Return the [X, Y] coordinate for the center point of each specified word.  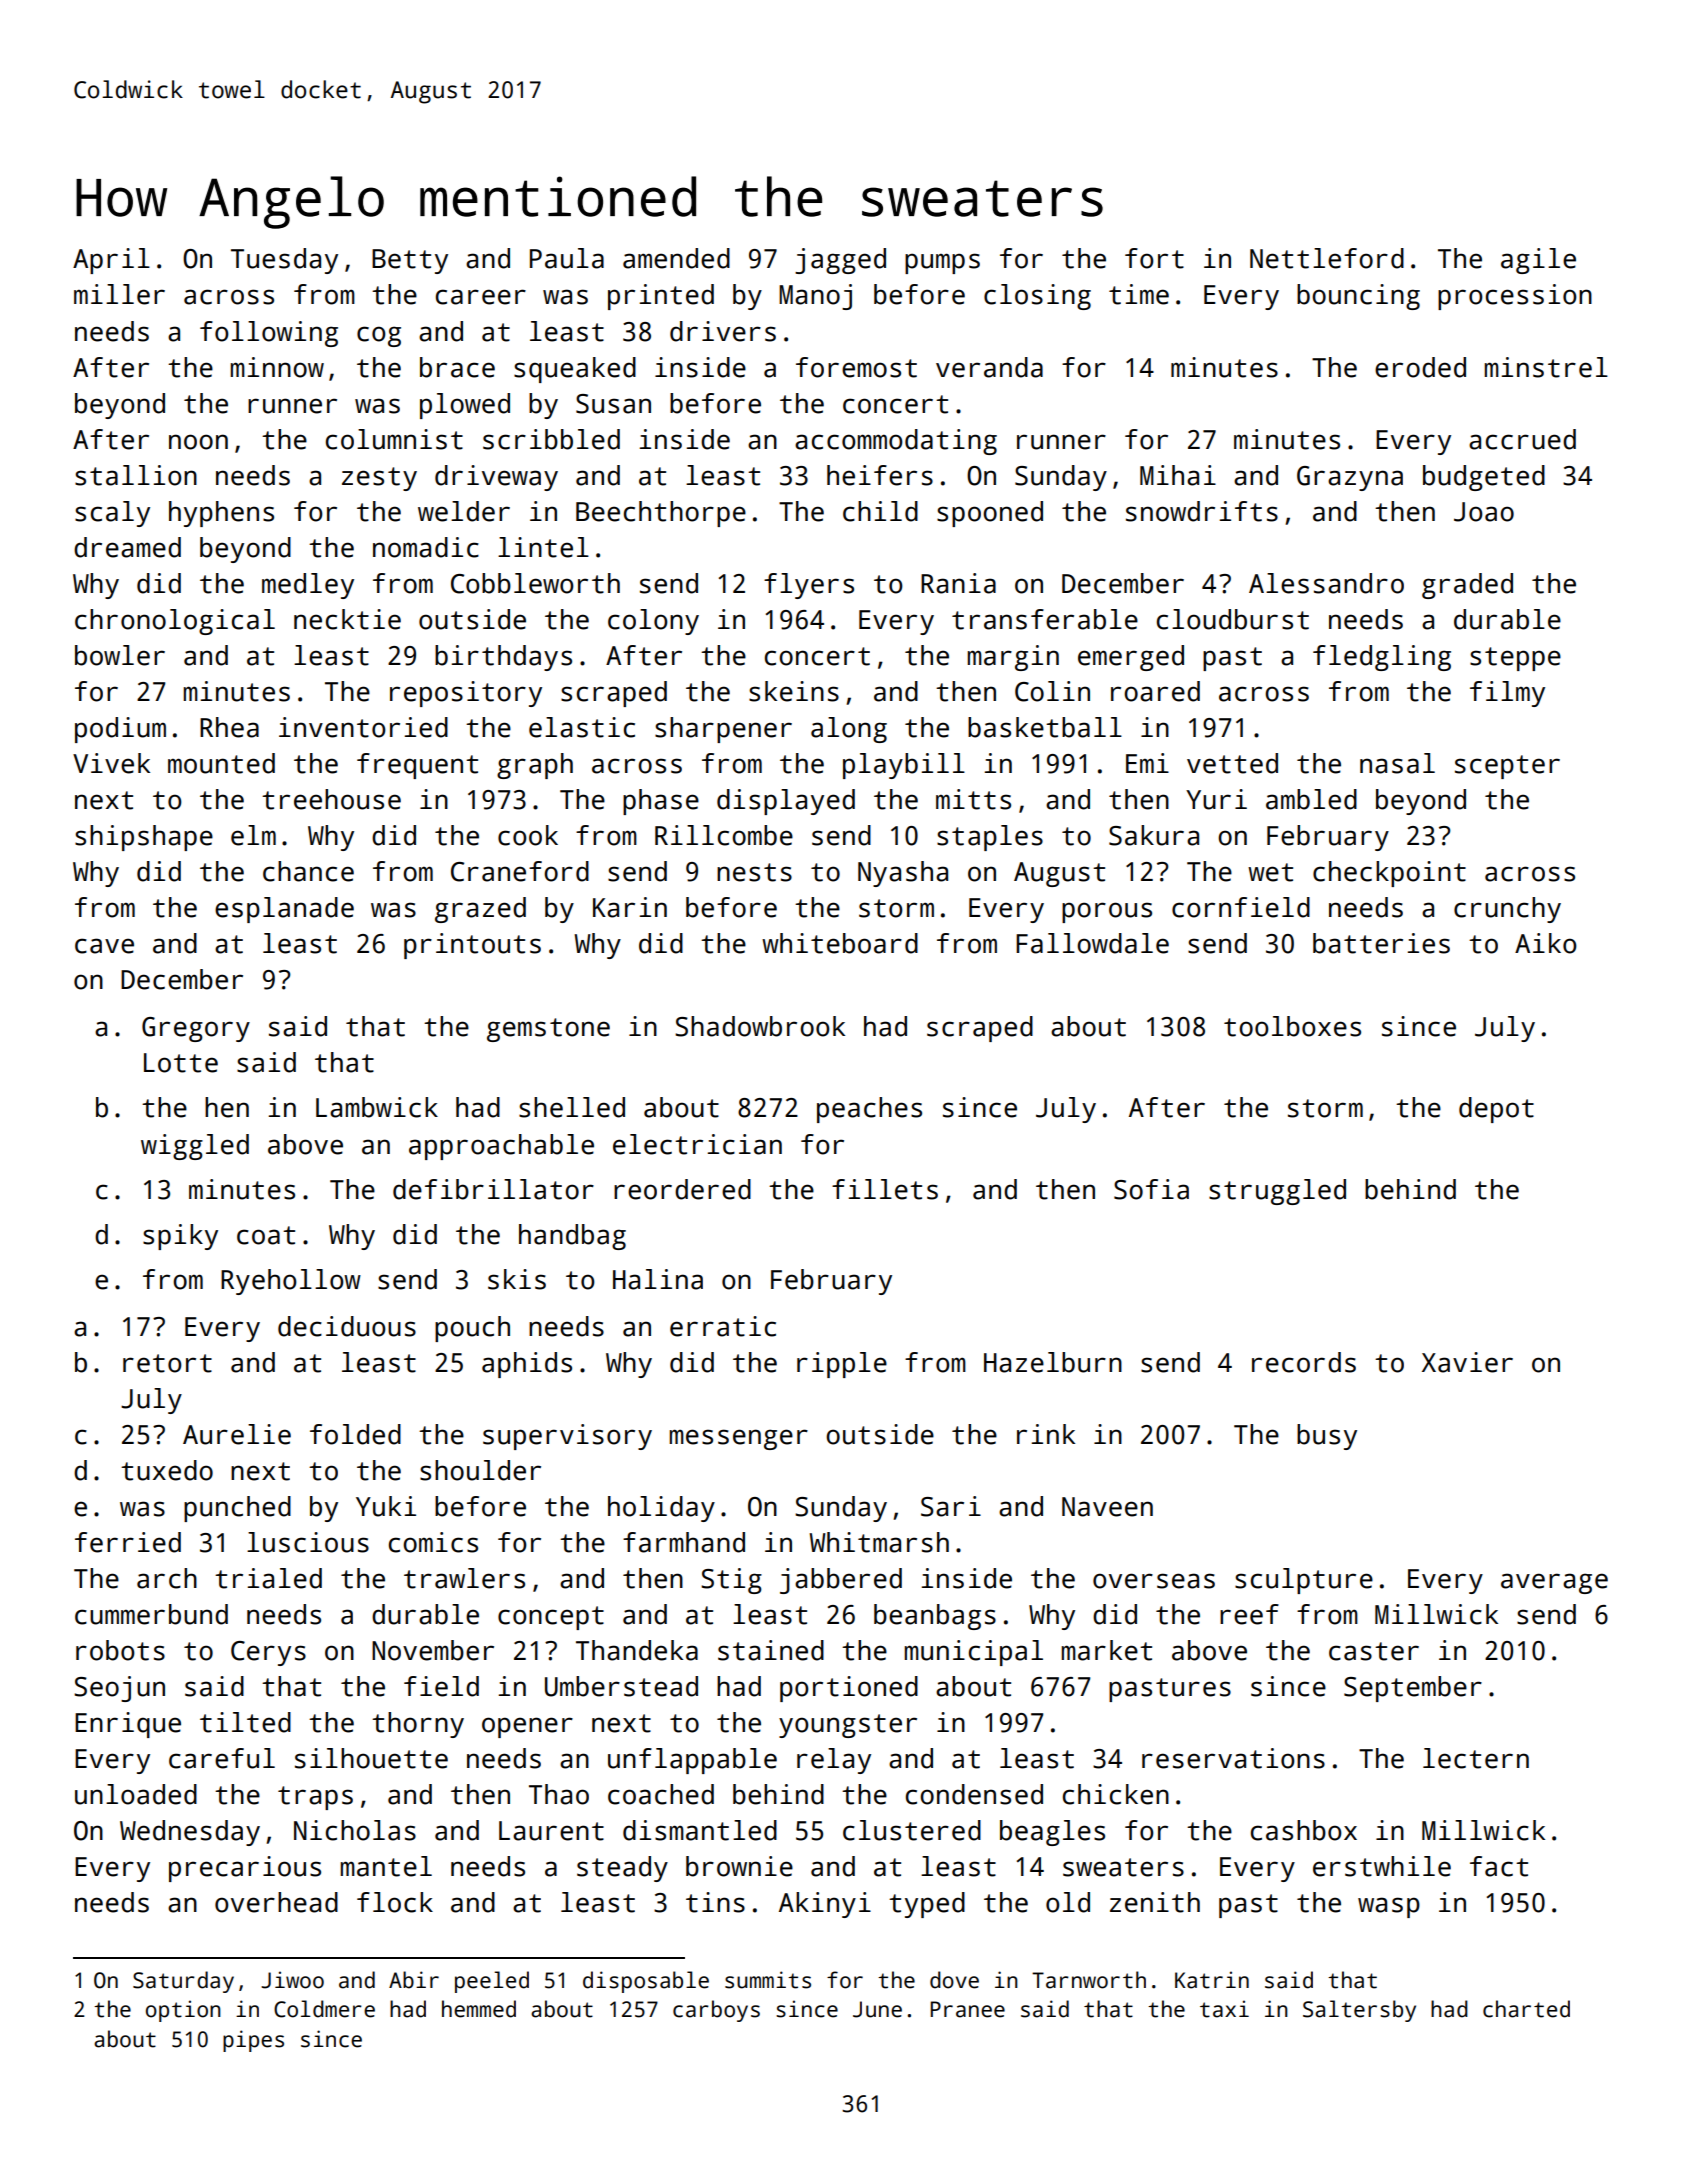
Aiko [1546, 943]
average [1554, 1583]
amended [676, 258]
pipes [253, 2041]
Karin [630, 907]
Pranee [968, 2009]
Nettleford [1327, 258]
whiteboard [840, 943]
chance [308, 871]
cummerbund [151, 1614]
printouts [472, 946]
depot [1496, 1110]
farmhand [684, 1542]
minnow [277, 367]
